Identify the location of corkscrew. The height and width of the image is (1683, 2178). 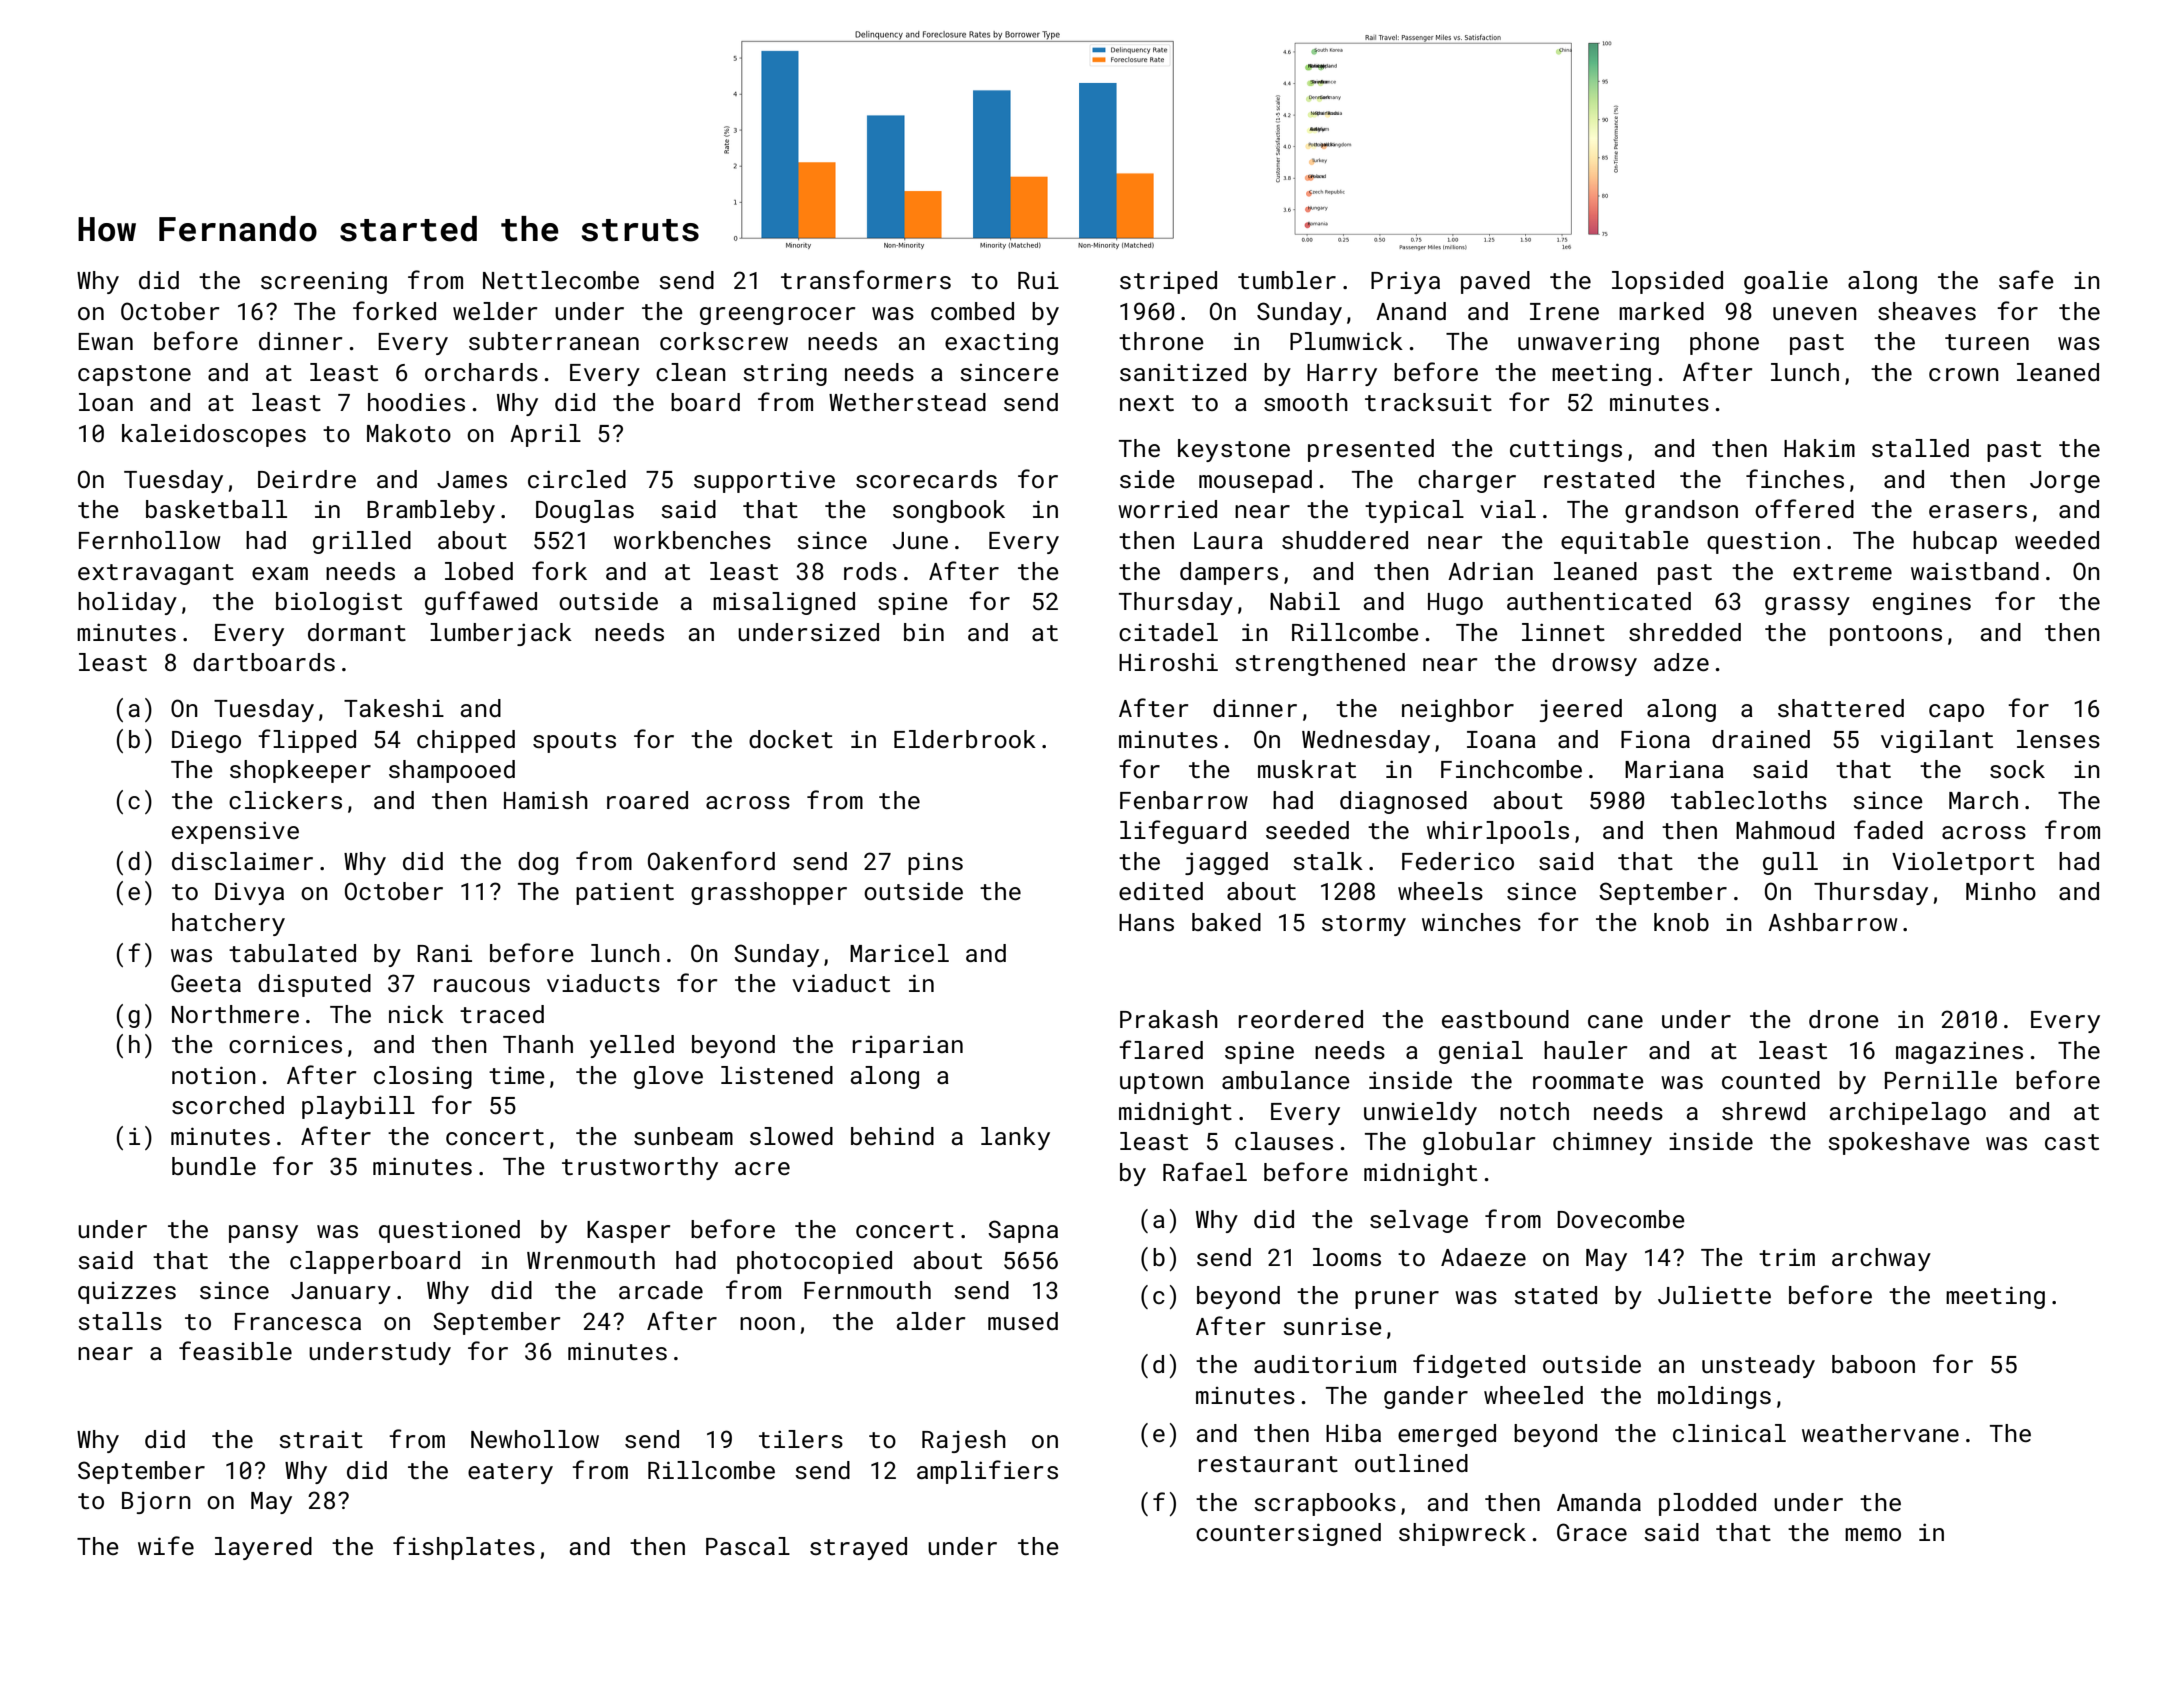
(724, 341).
